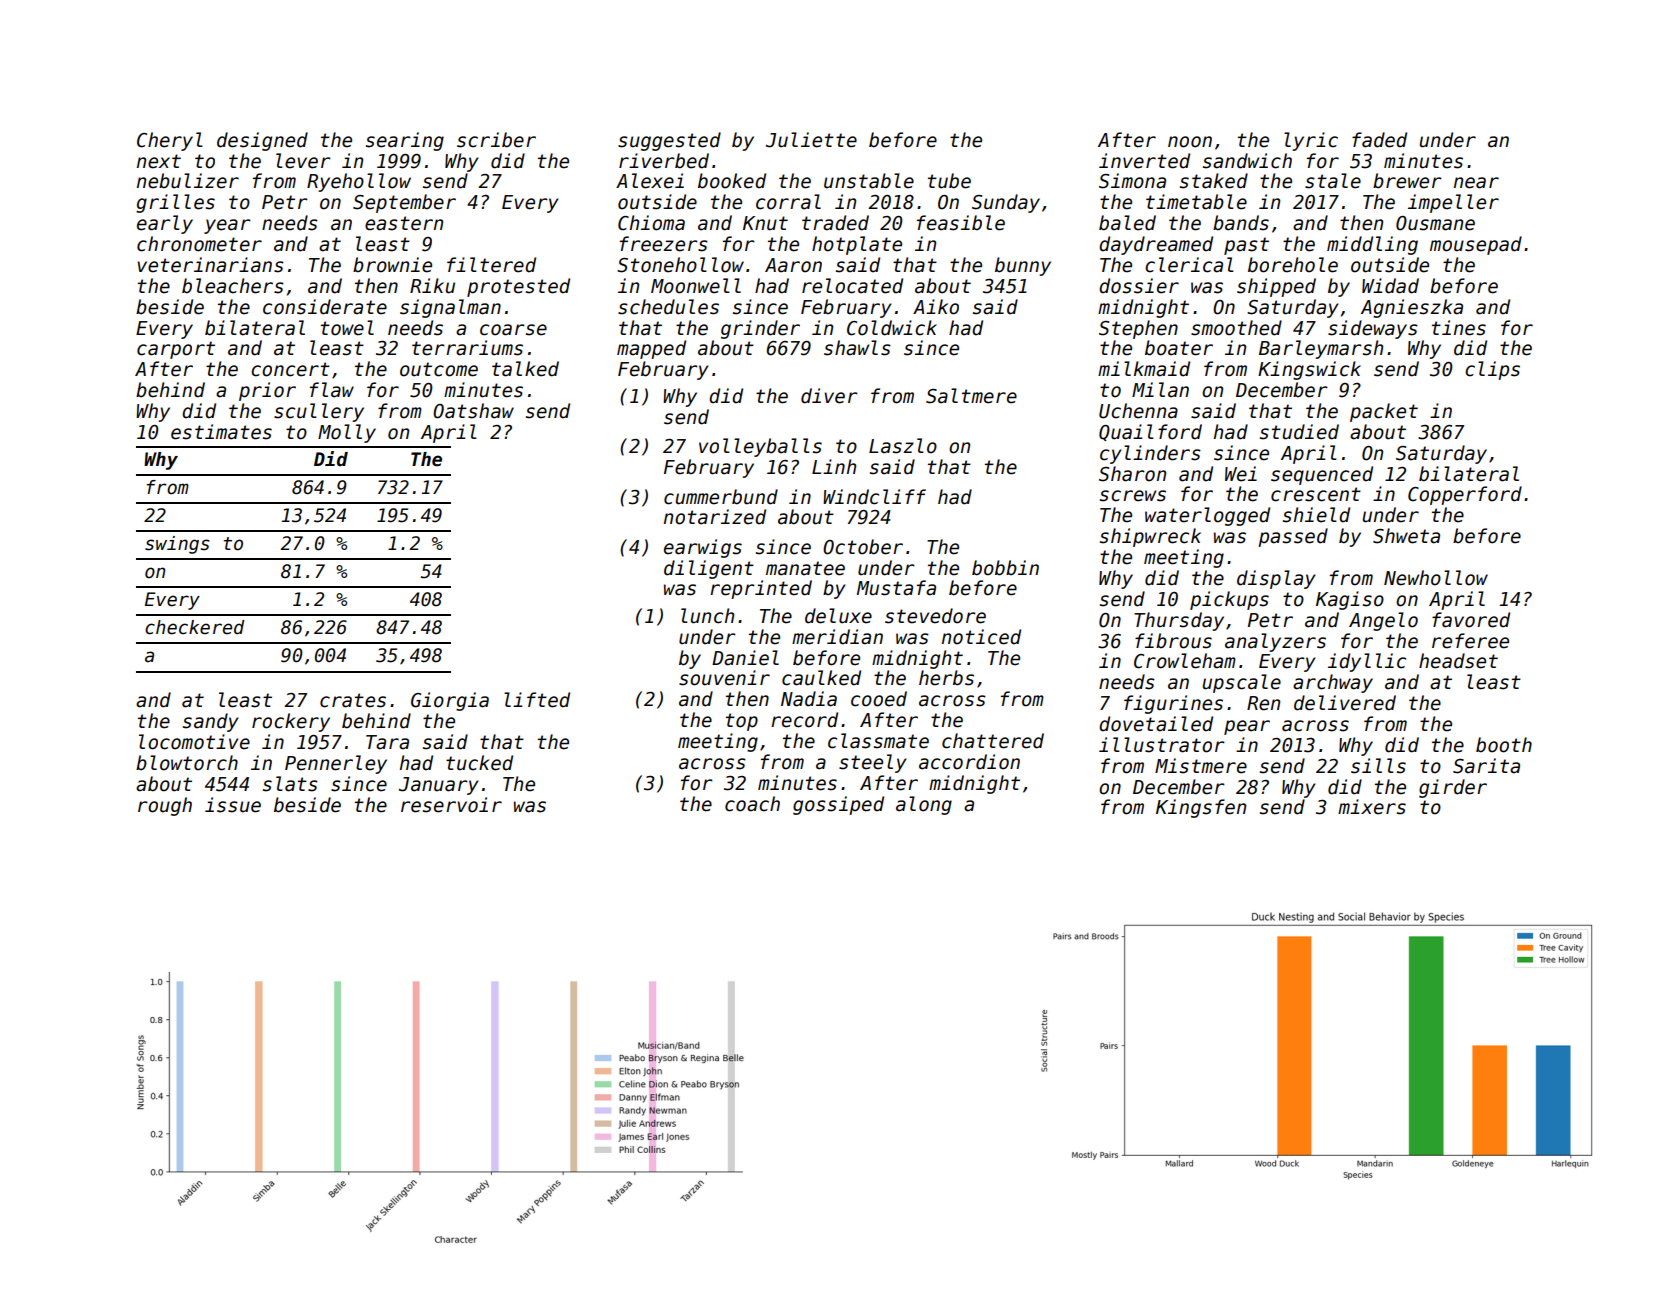 Image resolution: width=1670 pixels, height=1290 pixels. What do you see at coordinates (194, 627) in the screenshot?
I see `checkered` at bounding box center [194, 627].
